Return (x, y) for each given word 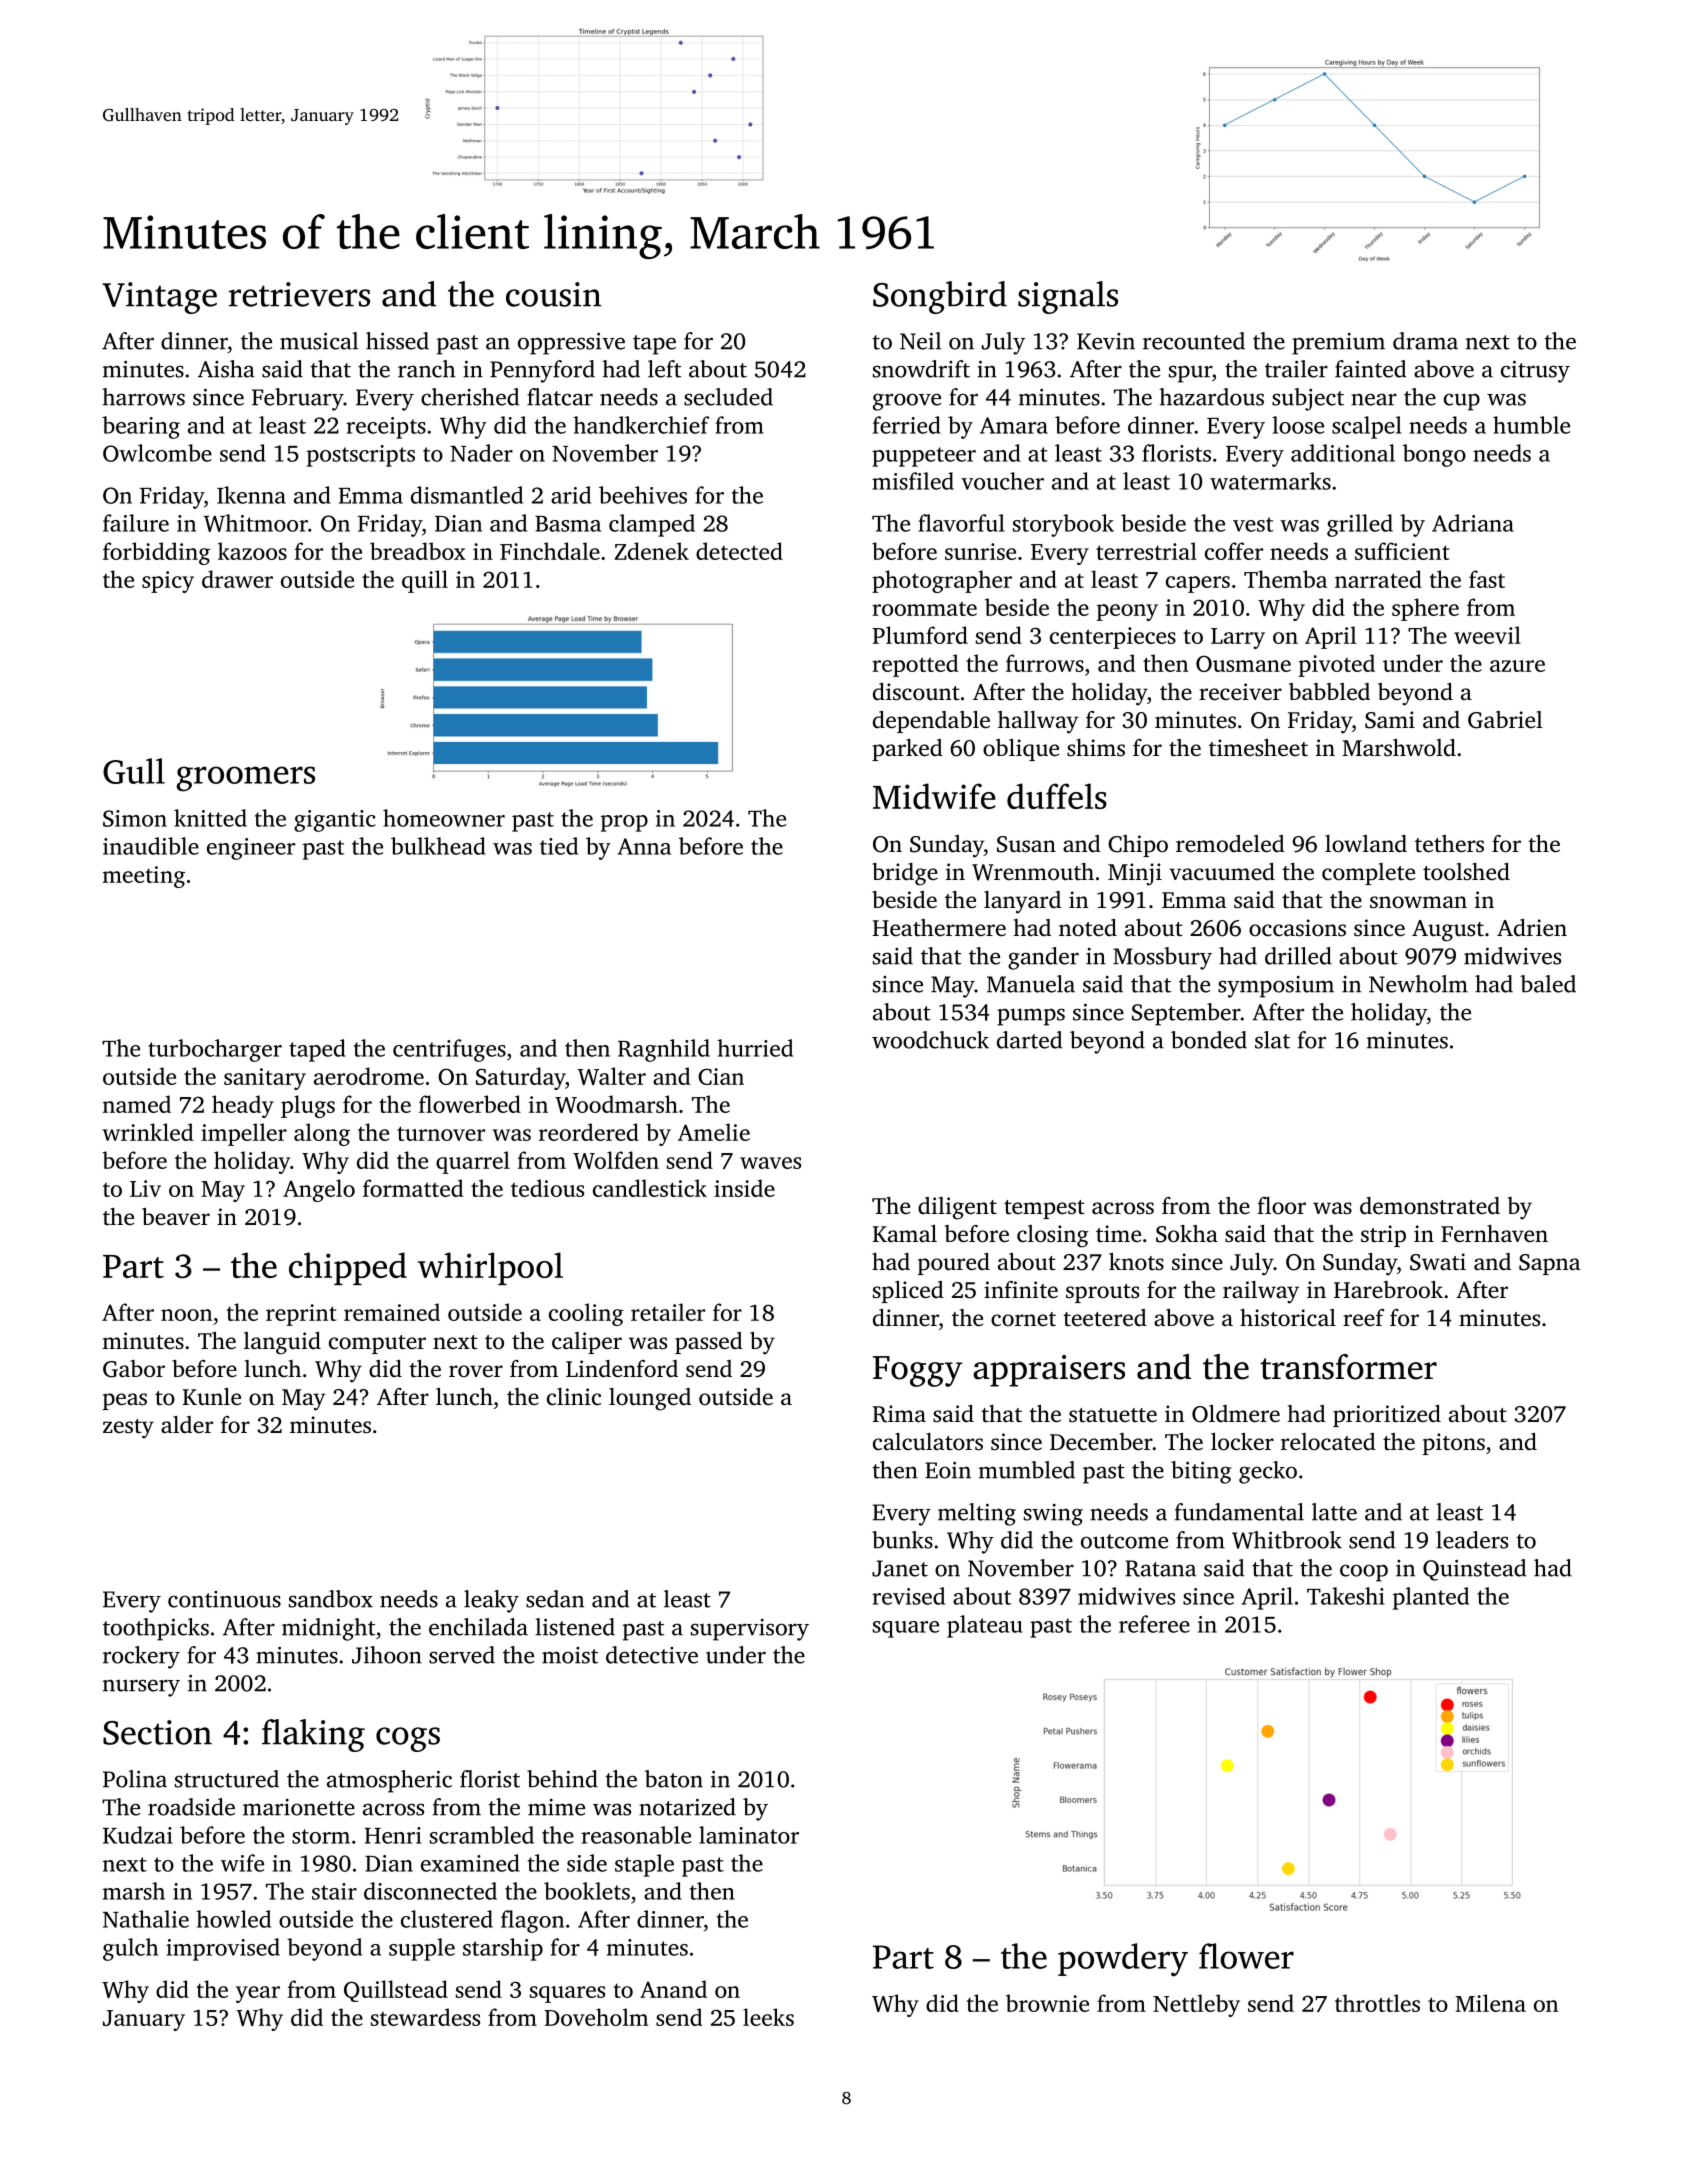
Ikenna (251, 495)
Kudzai (138, 1835)
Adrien (1532, 927)
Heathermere (939, 928)
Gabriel (1505, 720)
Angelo (319, 1190)
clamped (652, 525)
